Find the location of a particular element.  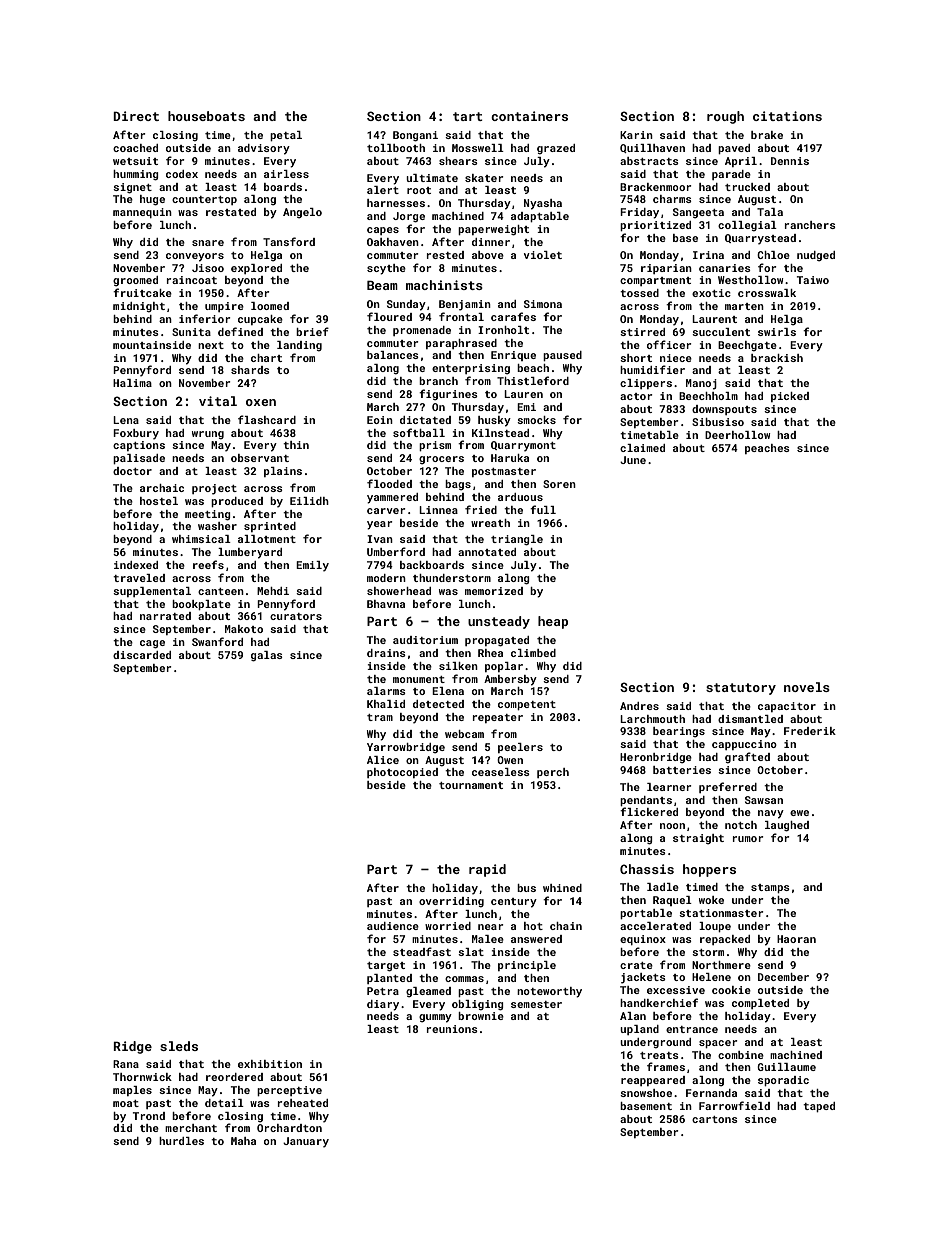

coached is located at coordinates (135, 148).
